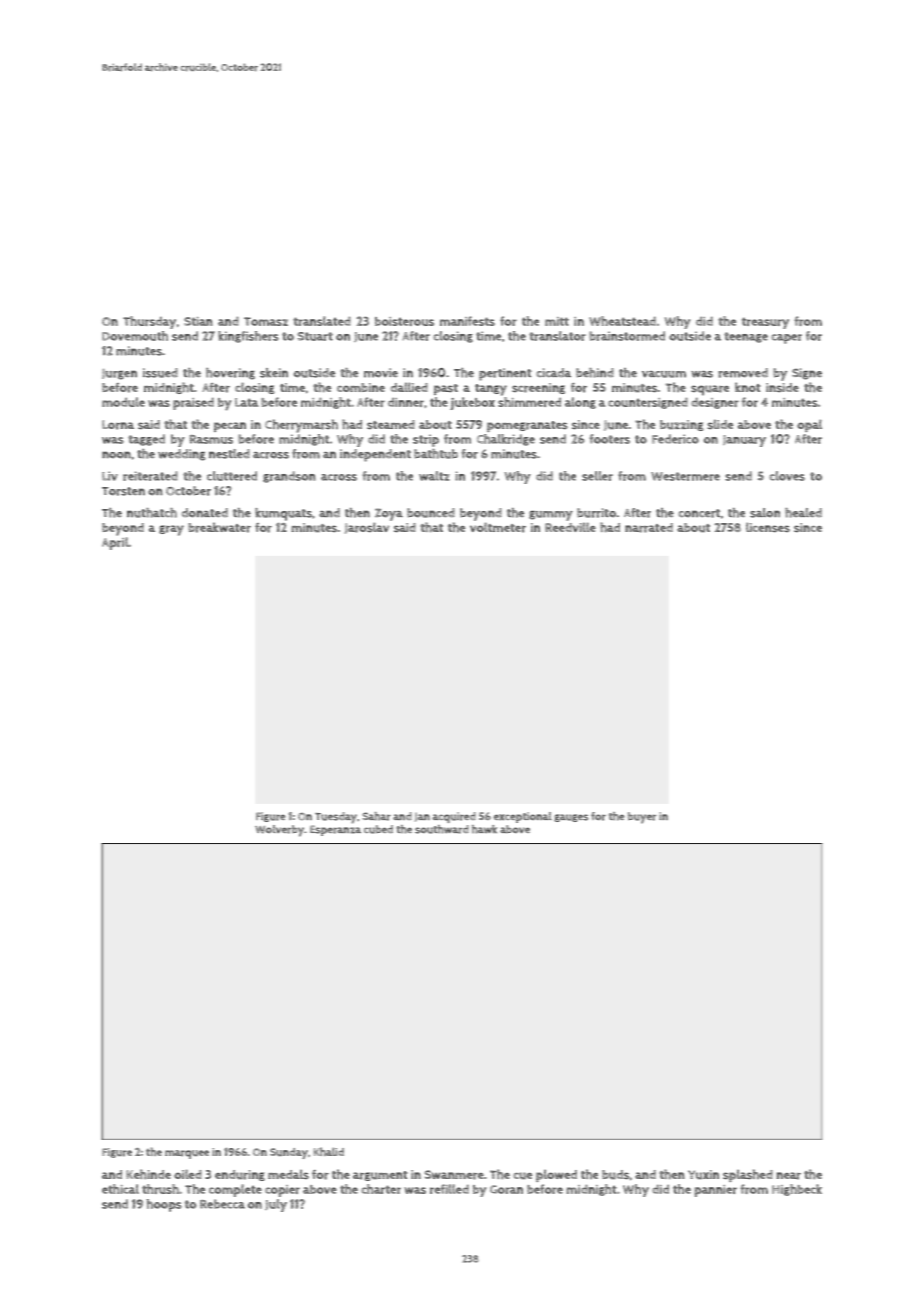 The image size is (924, 1308). I want to click on Khalid, so click(329, 1151).
